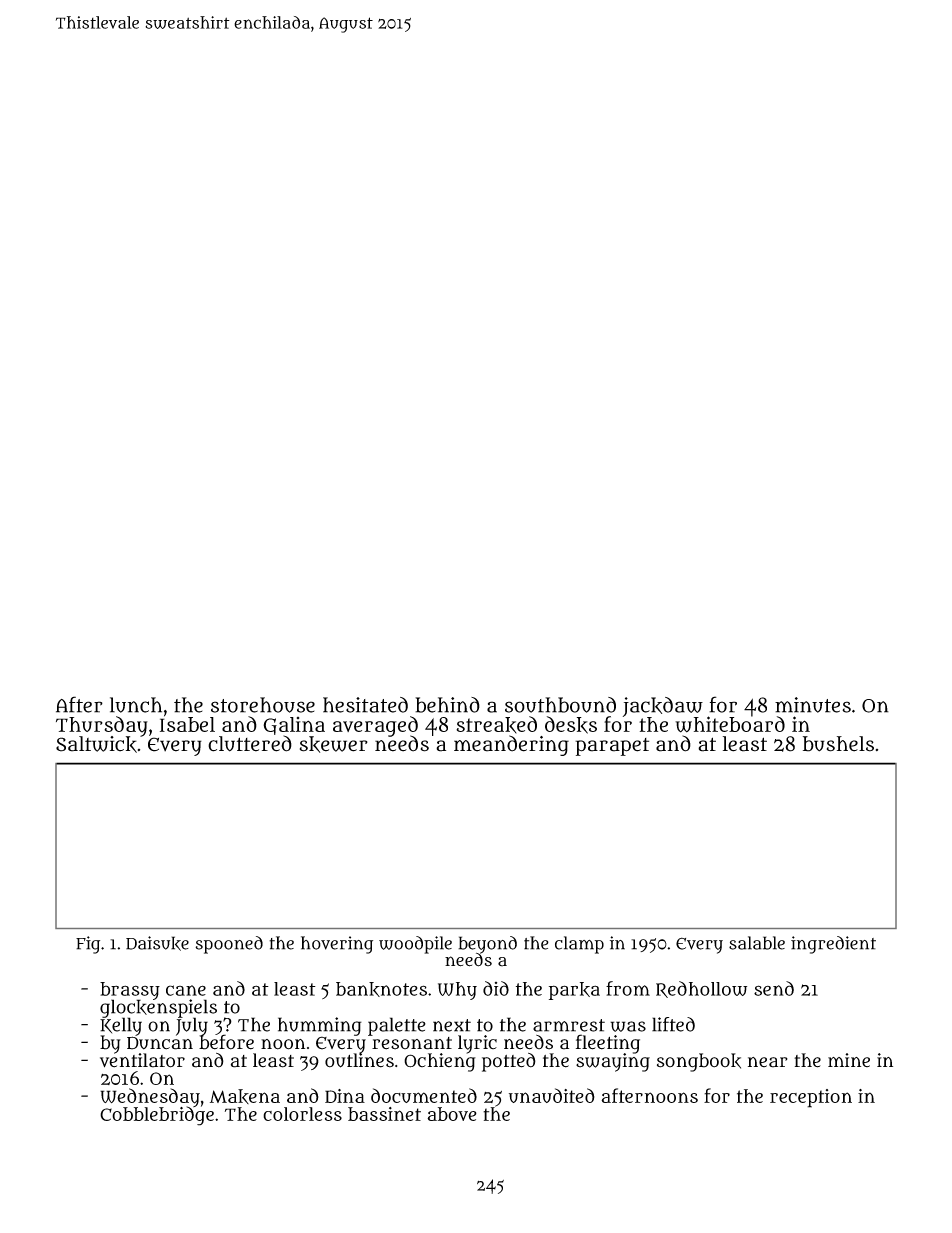 This screenshot has height=1233, width=952. What do you see at coordinates (334, 744) in the screenshot?
I see `skewer` at bounding box center [334, 744].
